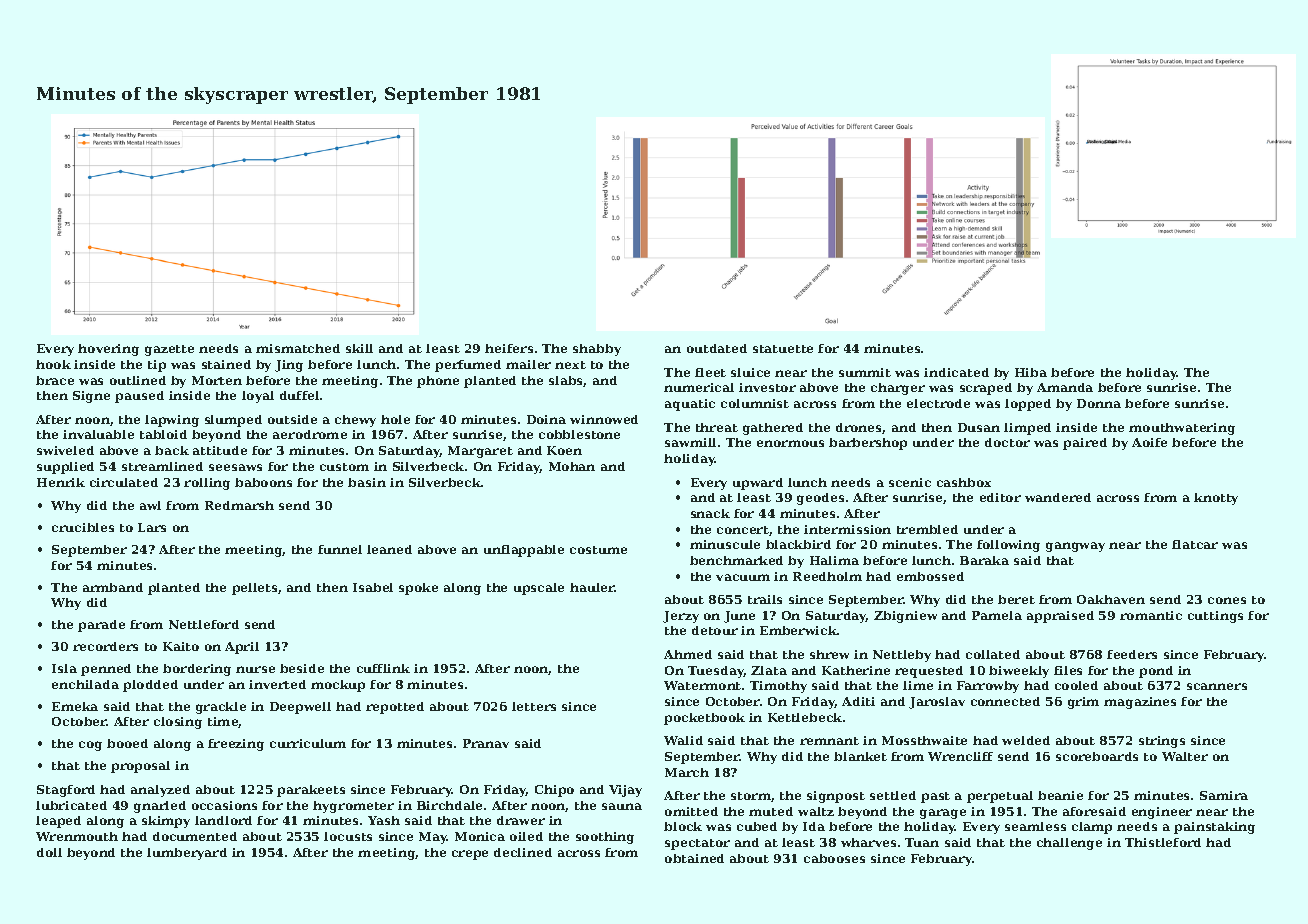 The width and height of the screenshot is (1308, 924). What do you see at coordinates (449, 805) in the screenshot?
I see `Birchdale` at bounding box center [449, 805].
